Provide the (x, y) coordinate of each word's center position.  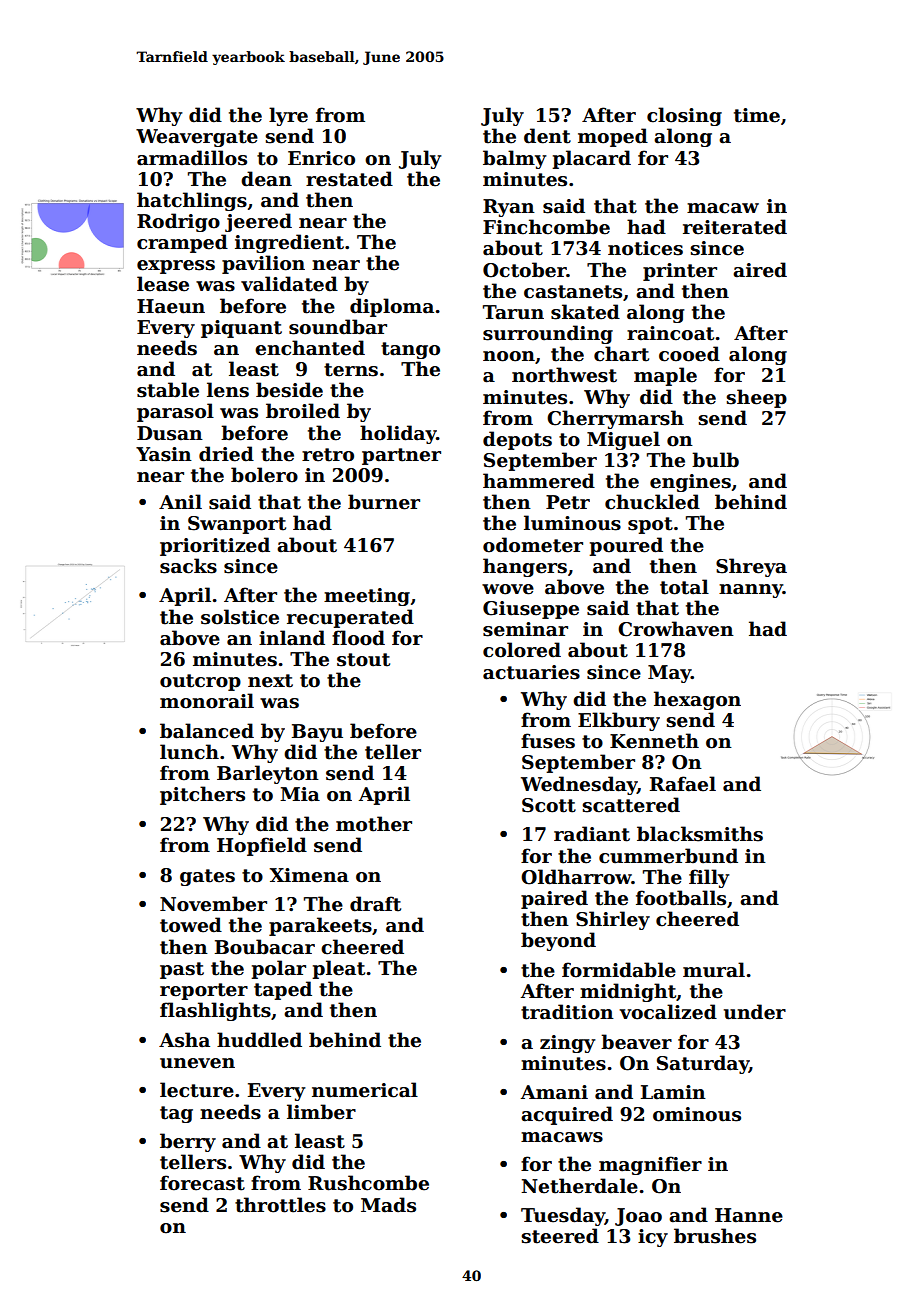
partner (401, 456)
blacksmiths (700, 834)
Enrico (321, 158)
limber (321, 1112)
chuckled (652, 502)
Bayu (317, 733)
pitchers (202, 795)
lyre (288, 116)
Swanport (237, 525)
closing (684, 116)
